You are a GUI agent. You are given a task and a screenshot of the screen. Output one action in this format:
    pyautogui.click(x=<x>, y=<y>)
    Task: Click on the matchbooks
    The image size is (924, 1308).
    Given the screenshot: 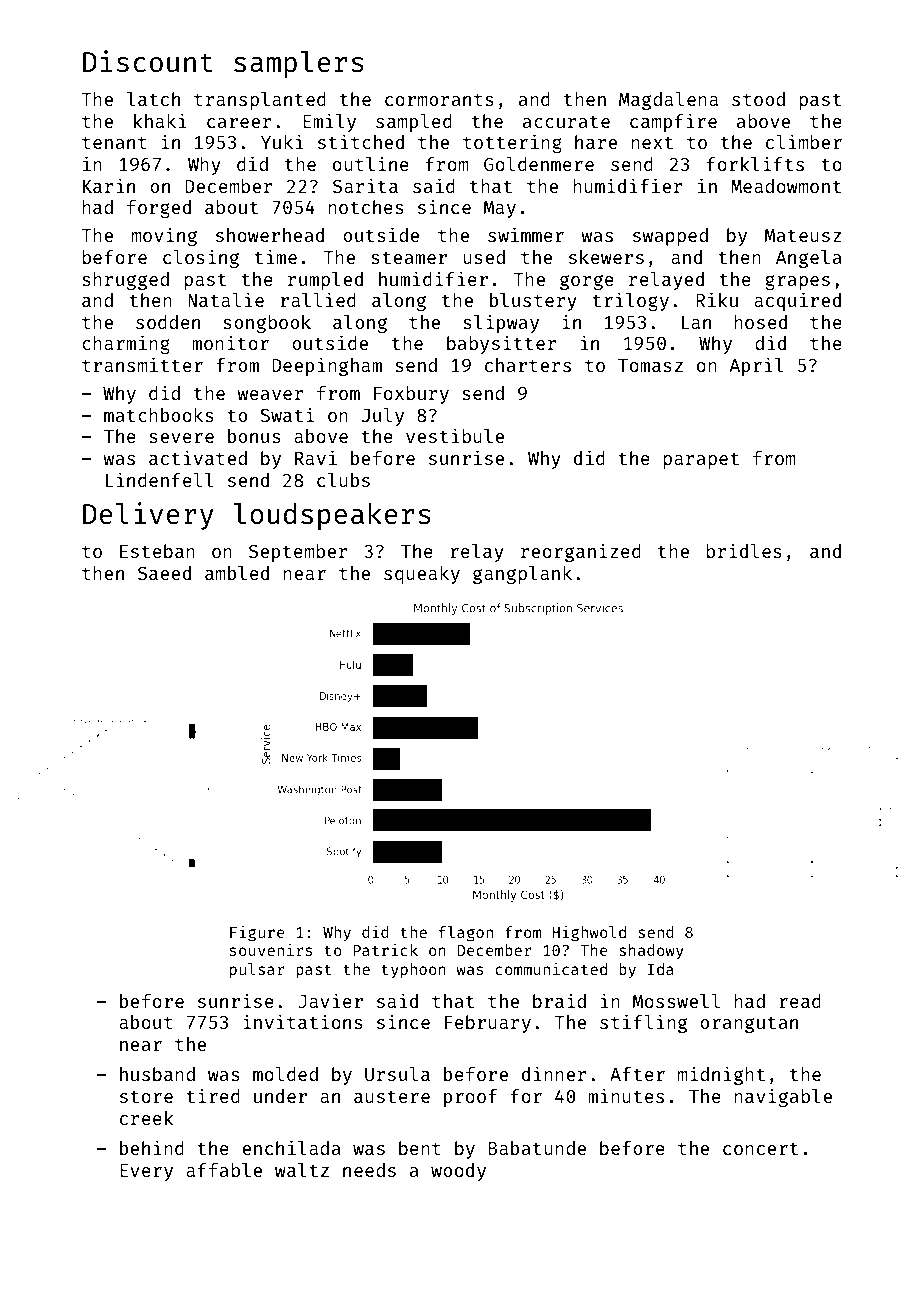 What is the action you would take?
    pyautogui.click(x=159, y=415)
